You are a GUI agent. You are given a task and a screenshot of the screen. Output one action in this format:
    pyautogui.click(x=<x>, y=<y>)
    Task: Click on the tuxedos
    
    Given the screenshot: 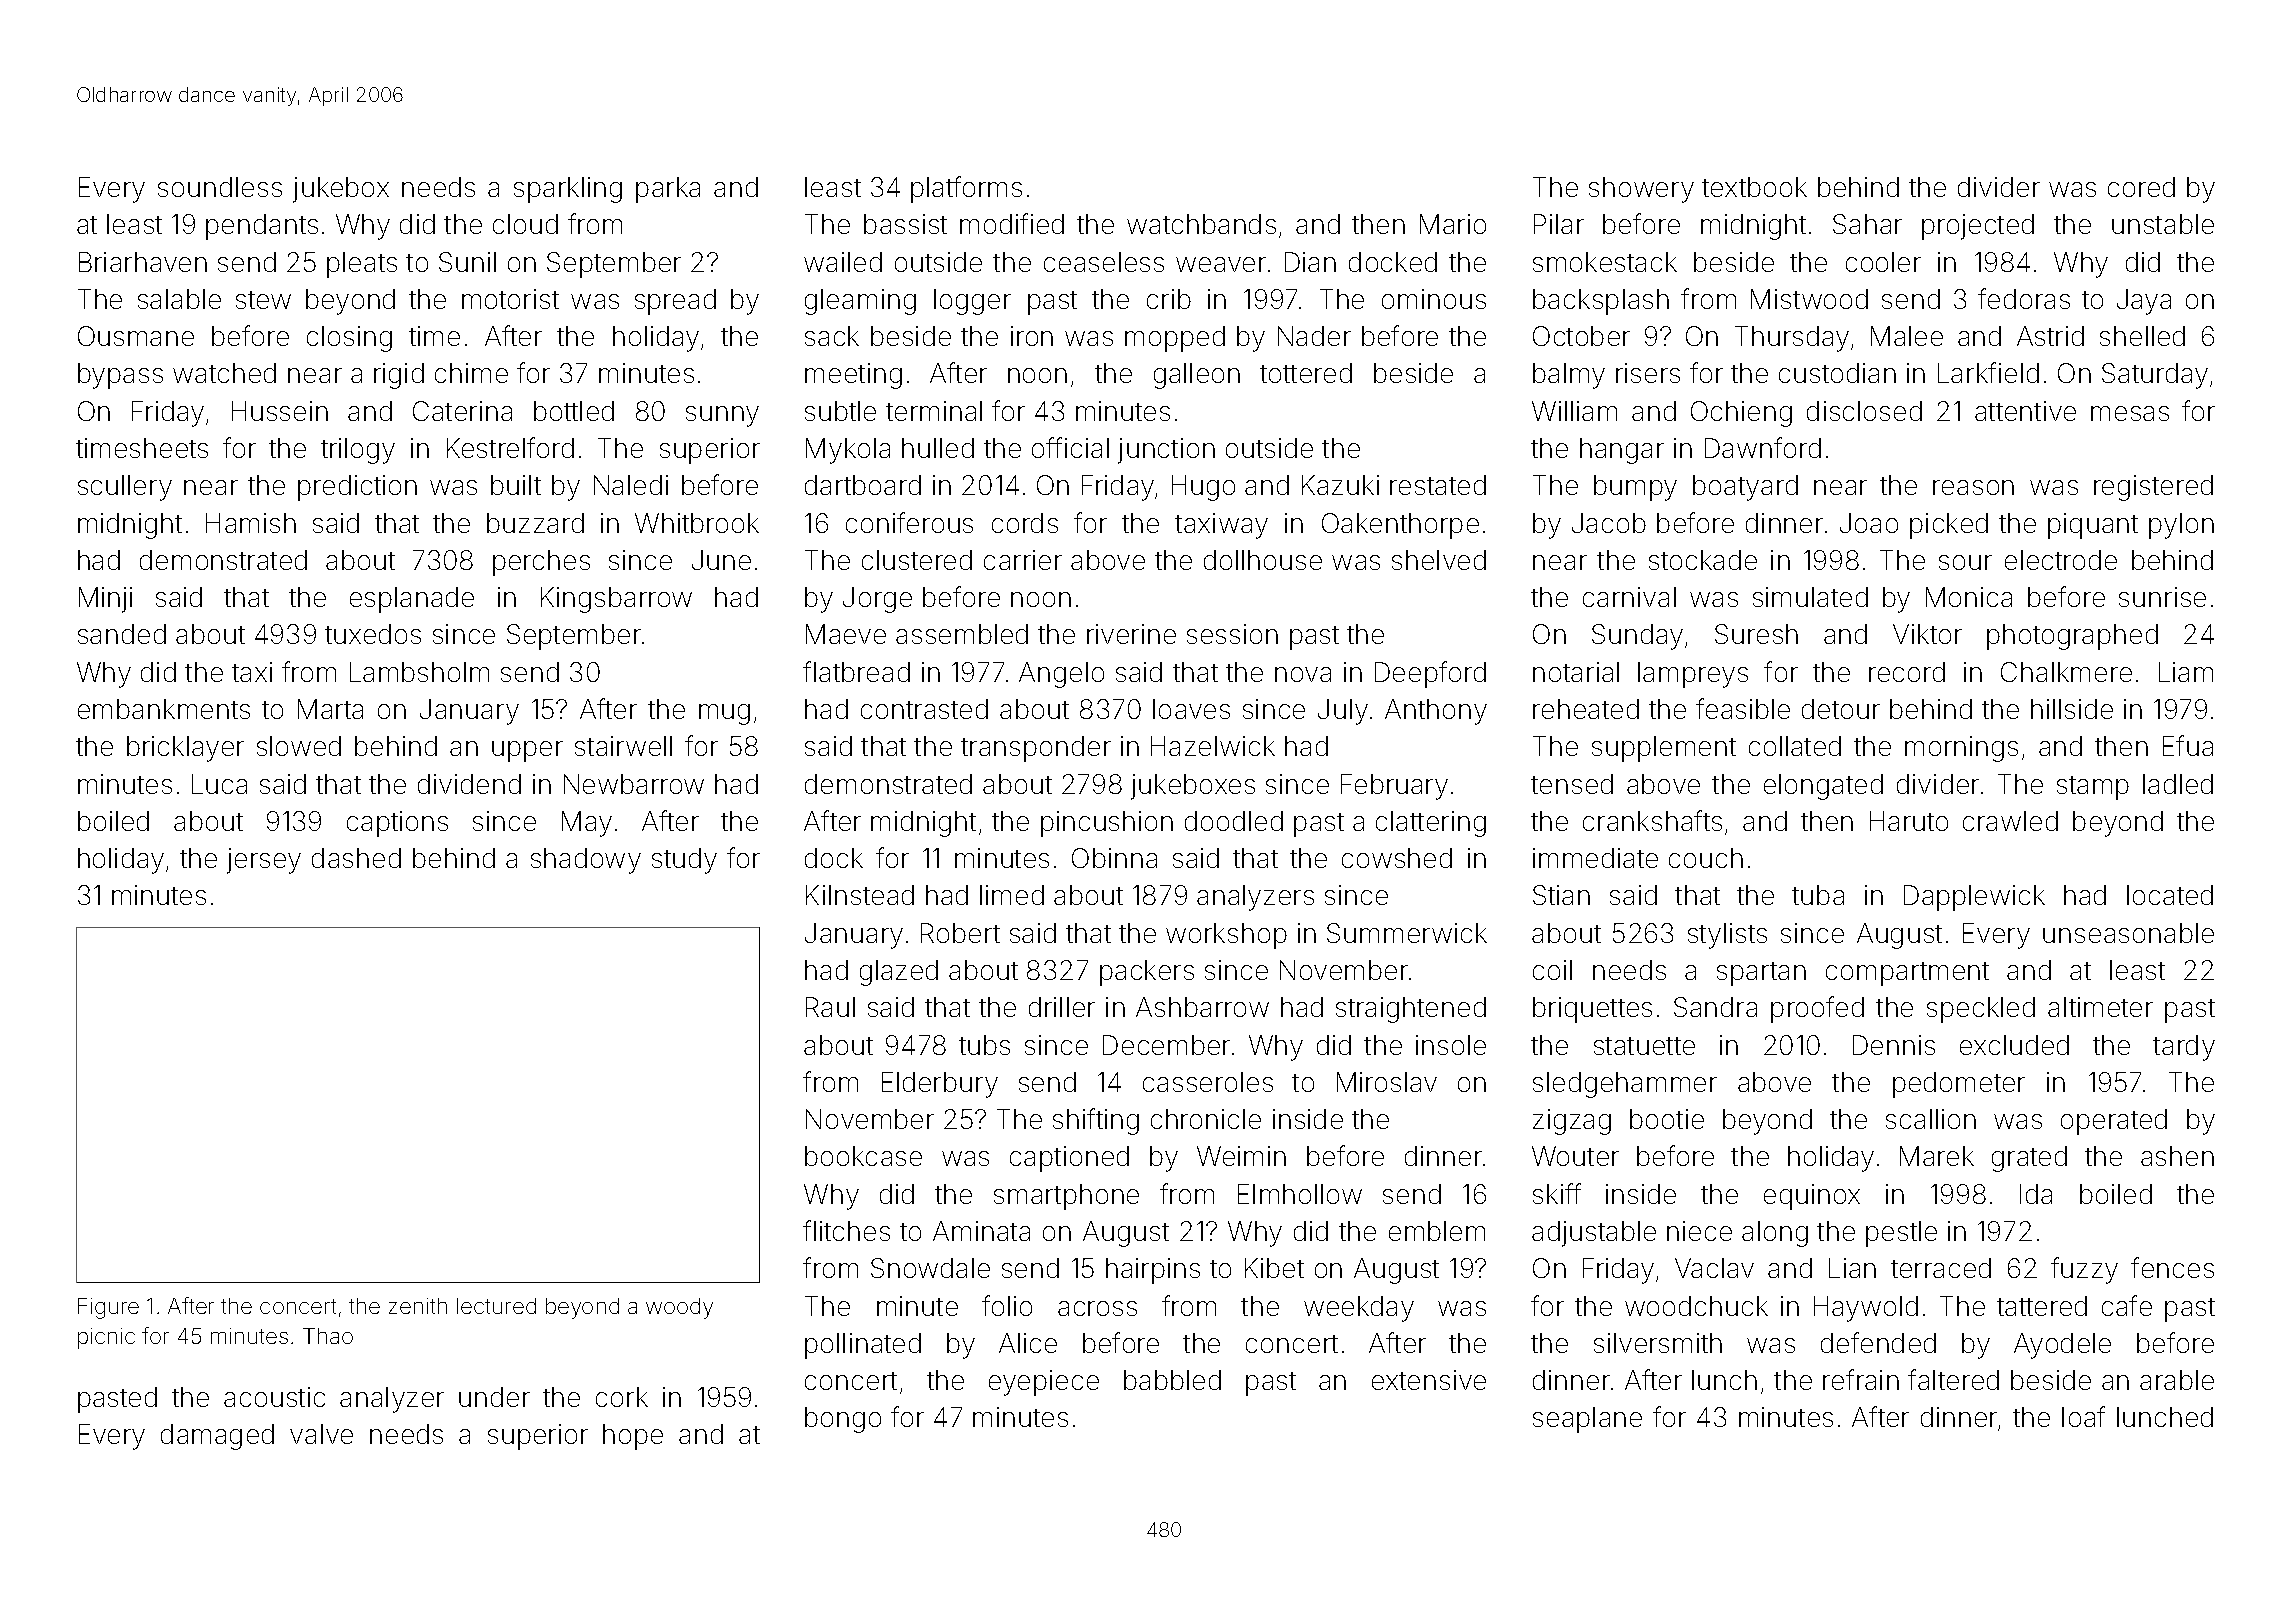 What is the action you would take?
    pyautogui.click(x=373, y=634)
